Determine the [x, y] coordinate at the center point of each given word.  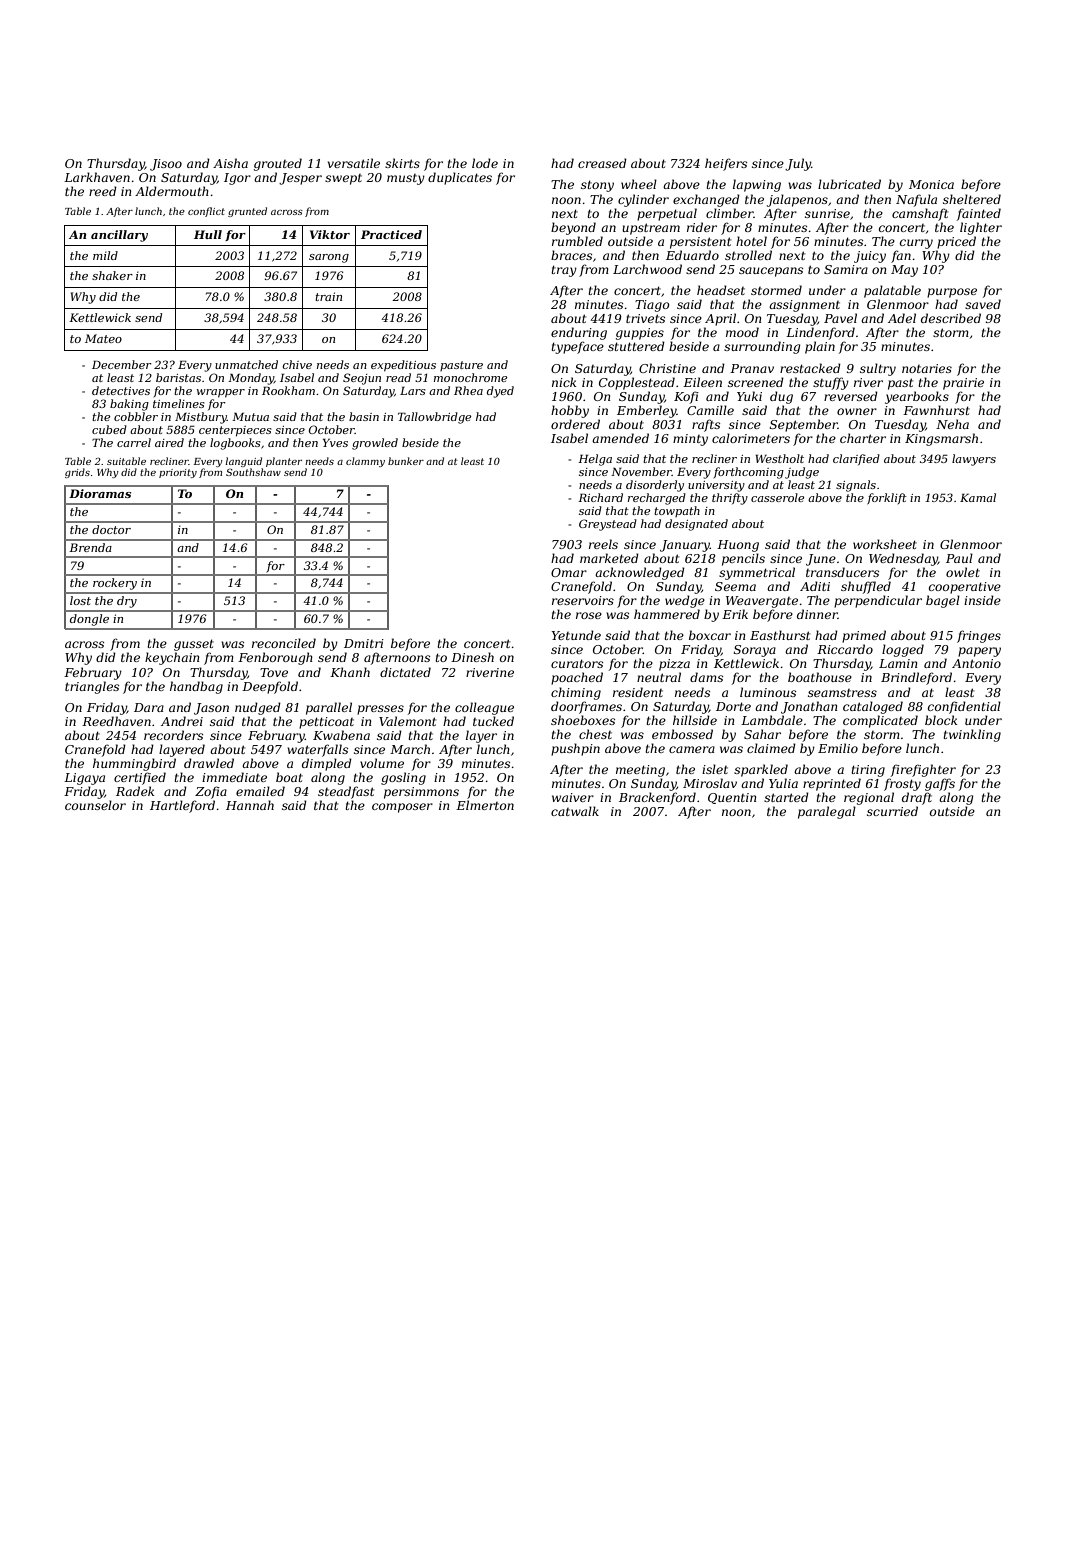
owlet [963, 572]
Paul [959, 558]
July [798, 164]
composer [402, 808]
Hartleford [182, 806]
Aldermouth [172, 191]
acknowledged [640, 573]
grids [77, 473]
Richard [600, 497]
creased [602, 163]
